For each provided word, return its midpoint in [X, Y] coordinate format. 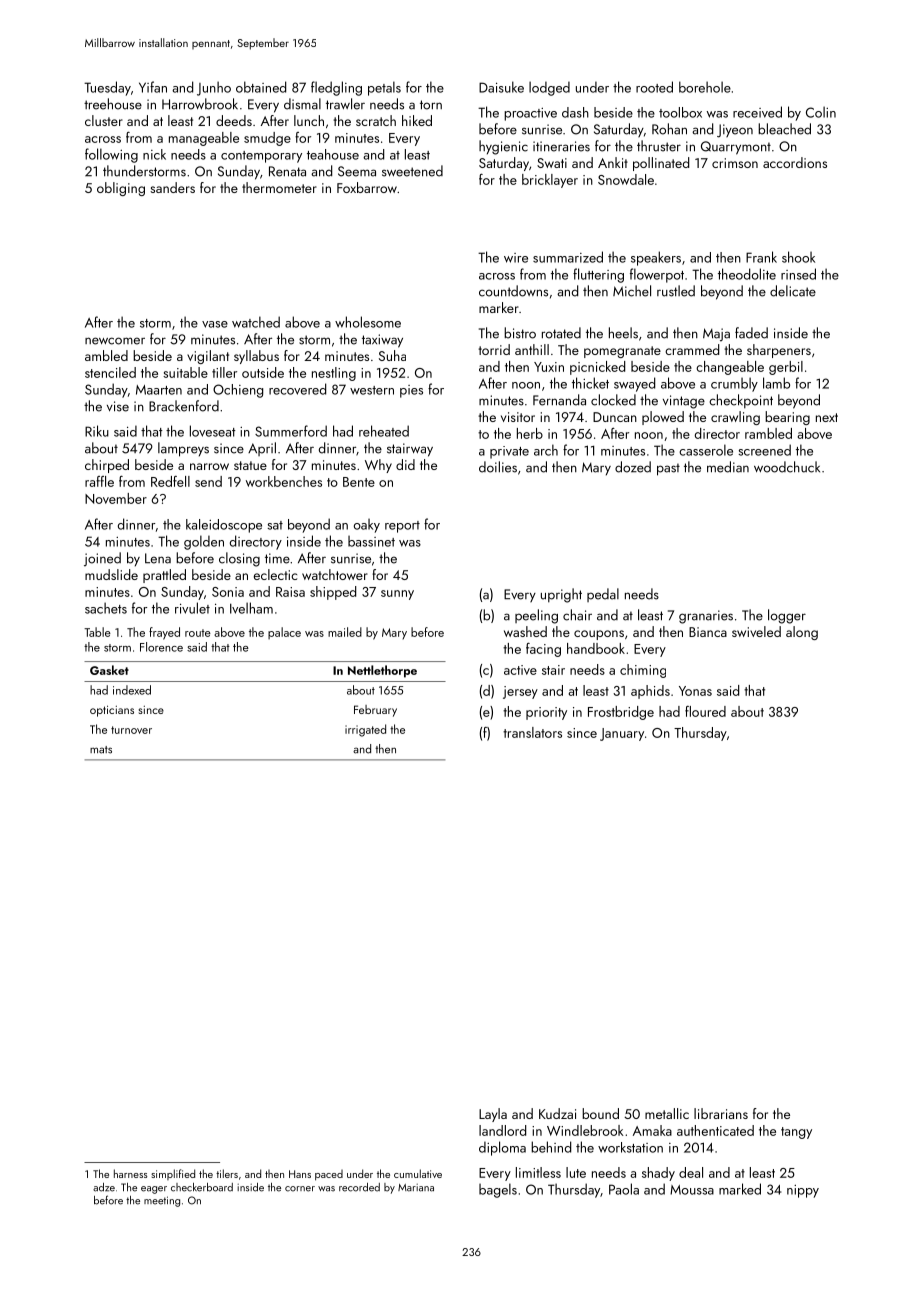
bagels [498, 1190]
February [375, 711]
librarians [721, 1113]
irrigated [365, 730]
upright [561, 595]
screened [764, 450]
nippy [803, 1191]
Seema [357, 171]
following [111, 155]
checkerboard [202, 1187]
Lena [158, 558]
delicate [793, 291]
